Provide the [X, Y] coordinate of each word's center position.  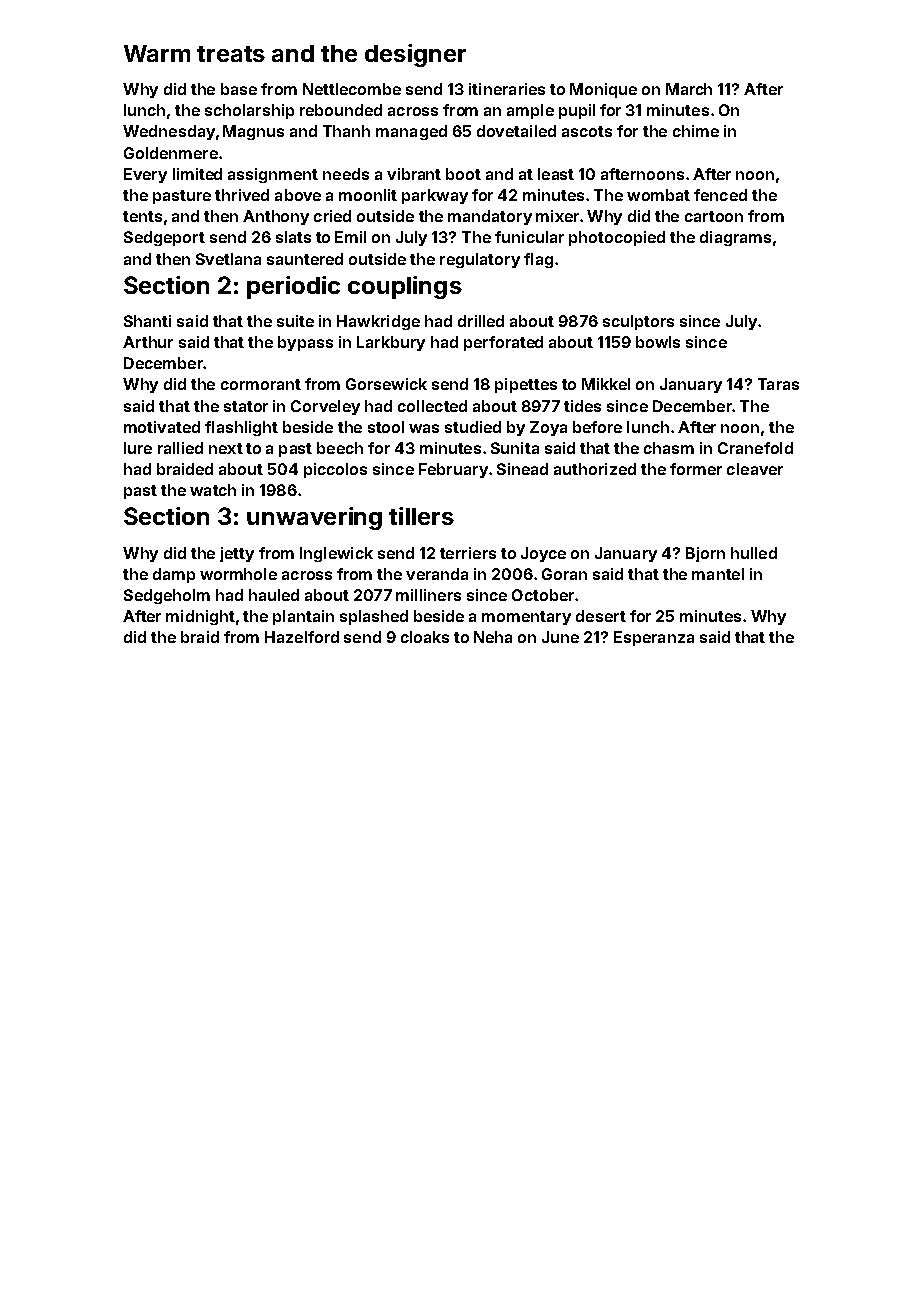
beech [340, 448]
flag [538, 260]
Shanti [147, 321]
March [689, 89]
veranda [437, 574]
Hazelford [302, 637]
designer [415, 55]
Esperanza [654, 638]
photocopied [617, 238]
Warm [157, 53]
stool [386, 427]
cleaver [755, 469]
